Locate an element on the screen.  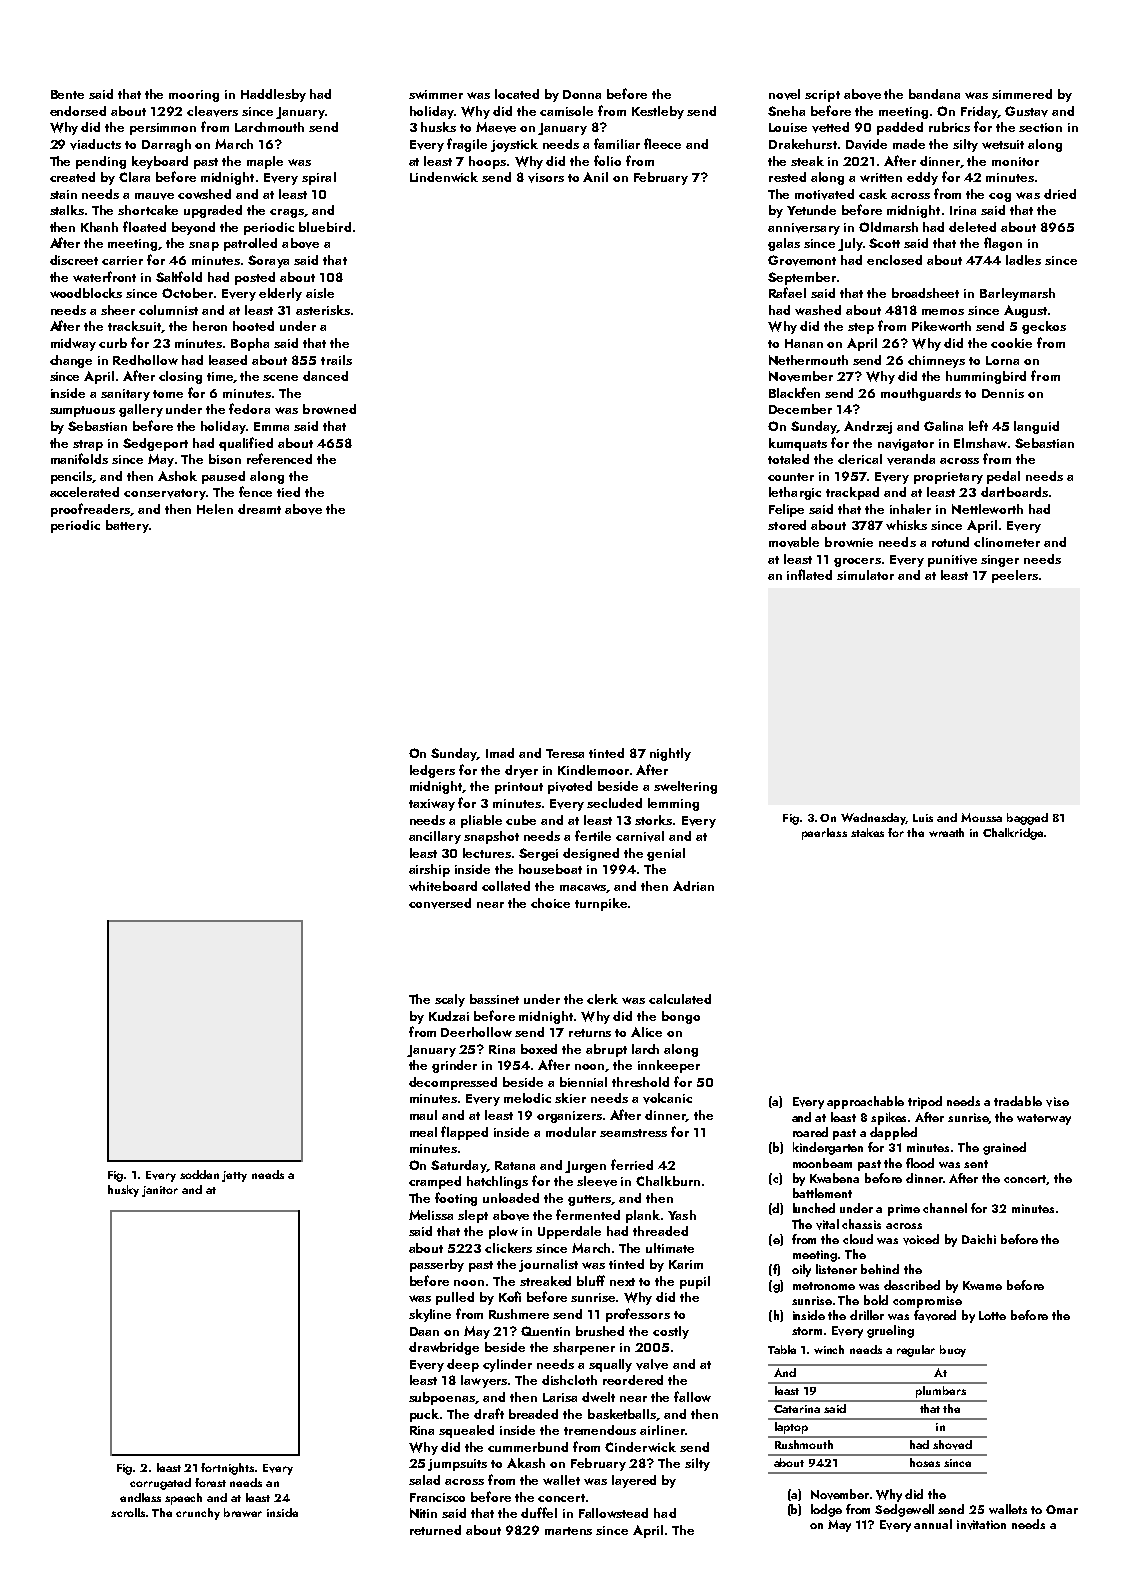
stored is located at coordinates (787, 525).
